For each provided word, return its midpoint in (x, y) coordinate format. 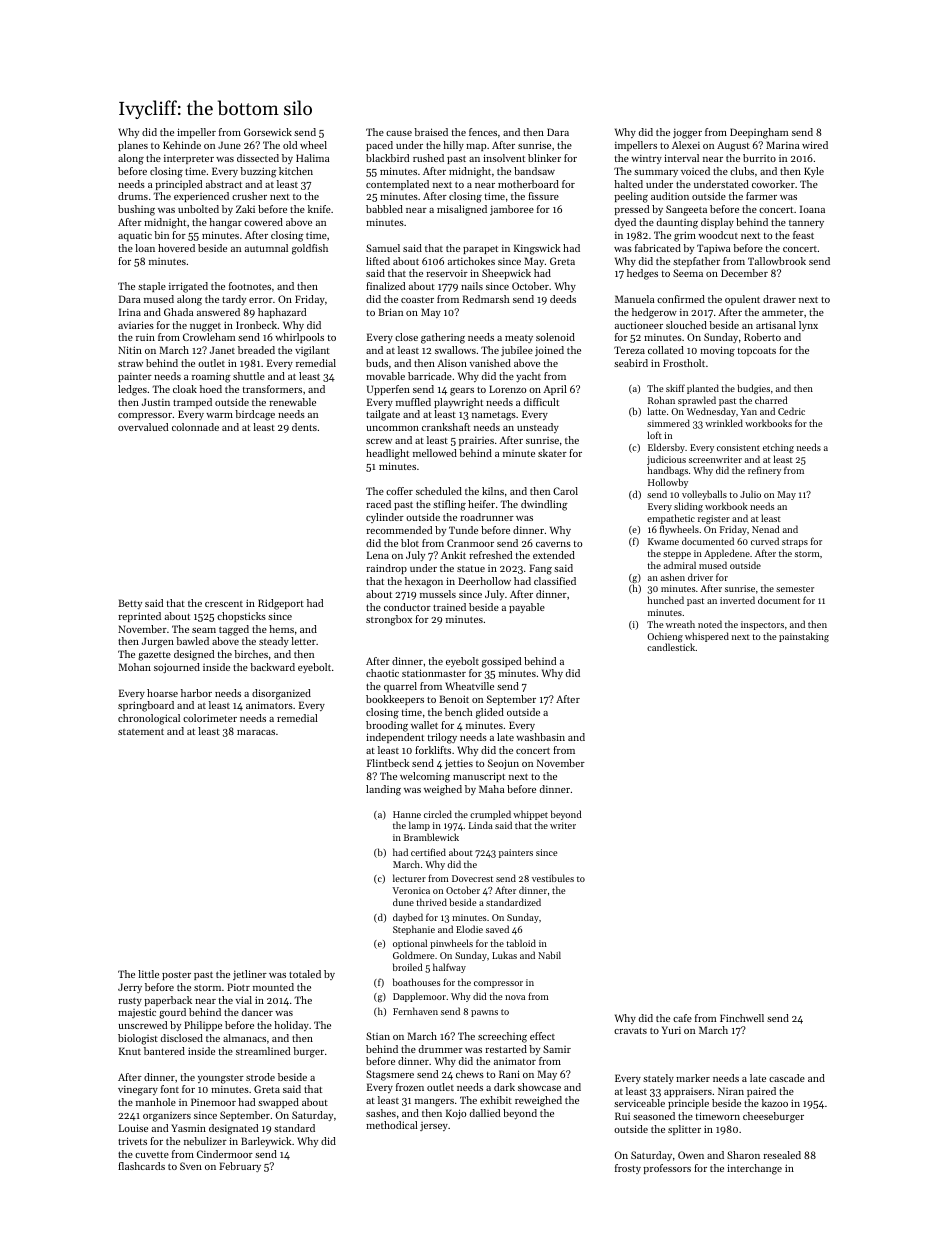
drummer (441, 1049)
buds (377, 363)
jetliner (250, 975)
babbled (384, 209)
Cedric (791, 411)
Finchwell (742, 1018)
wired (815, 145)
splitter (684, 1130)
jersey (434, 1126)
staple (152, 287)
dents (304, 427)
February (240, 1167)
